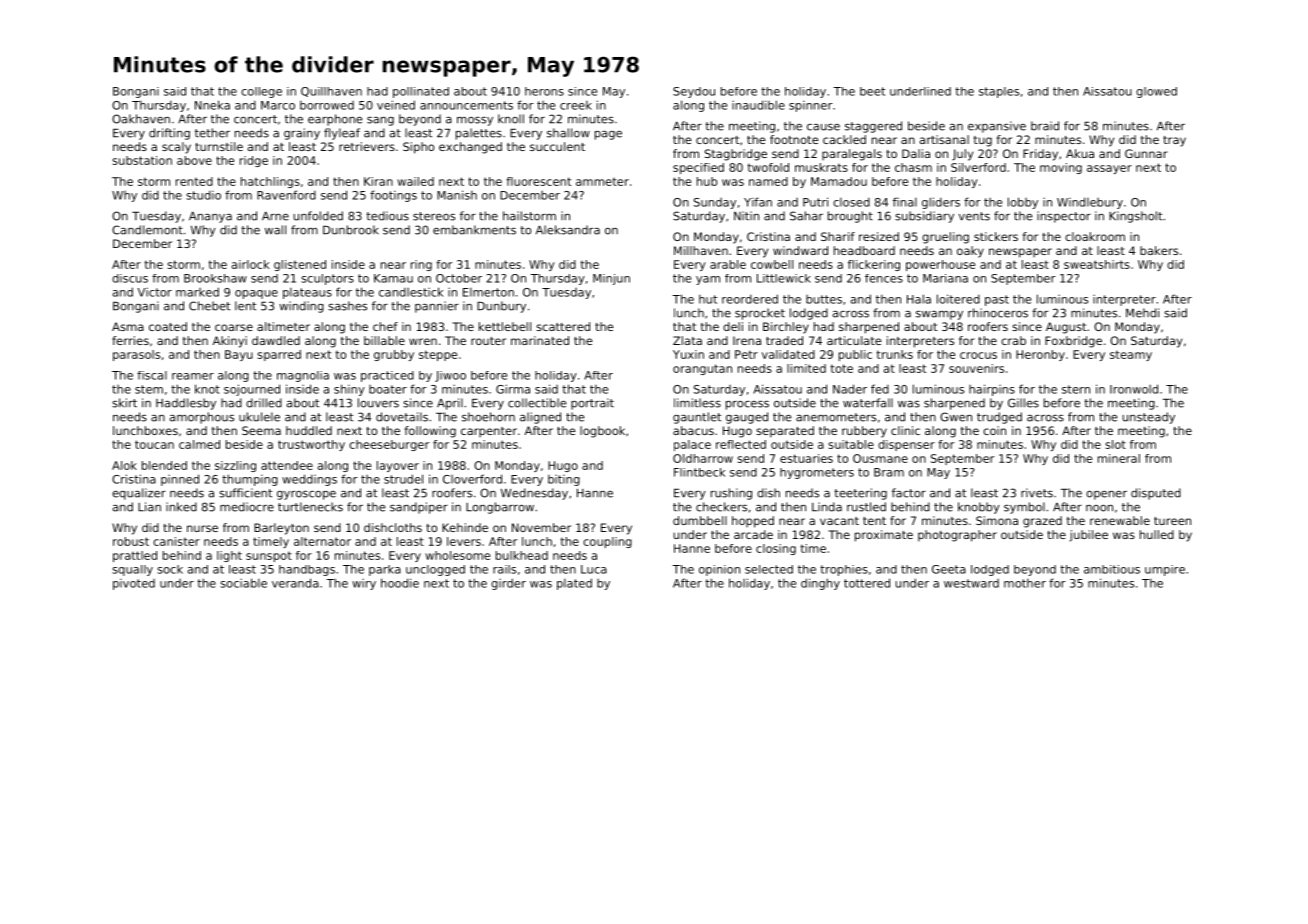 This screenshot has height=924, width=1308. What do you see at coordinates (694, 92) in the screenshot?
I see `Seydou` at bounding box center [694, 92].
